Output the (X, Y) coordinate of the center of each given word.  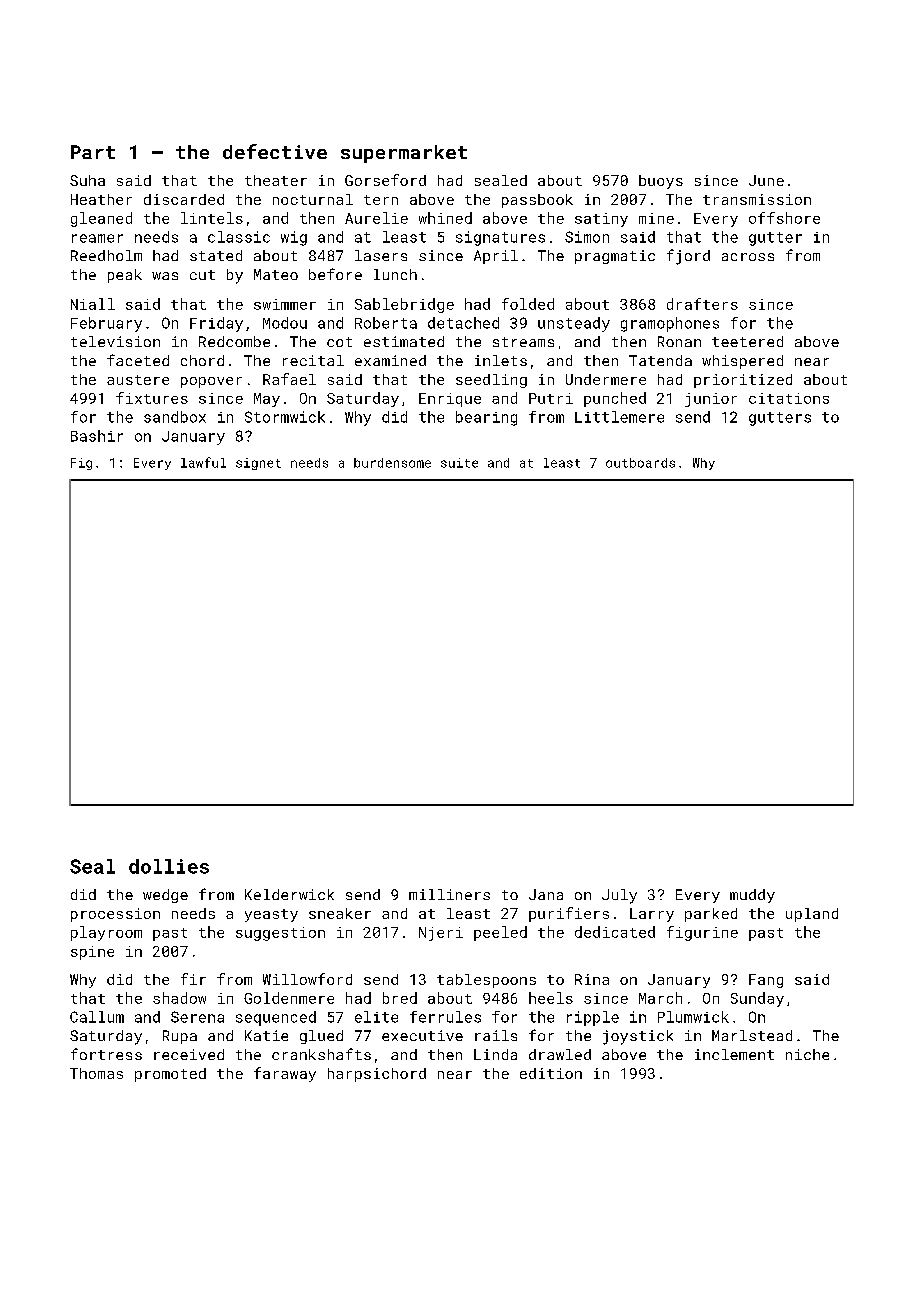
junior (711, 400)
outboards (640, 463)
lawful (203, 462)
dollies (169, 866)
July (619, 896)
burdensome (392, 463)
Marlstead (752, 1035)
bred (400, 998)
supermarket (404, 154)
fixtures (152, 398)
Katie (266, 1035)
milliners (449, 894)
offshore (784, 218)
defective (275, 151)
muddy (752, 896)
